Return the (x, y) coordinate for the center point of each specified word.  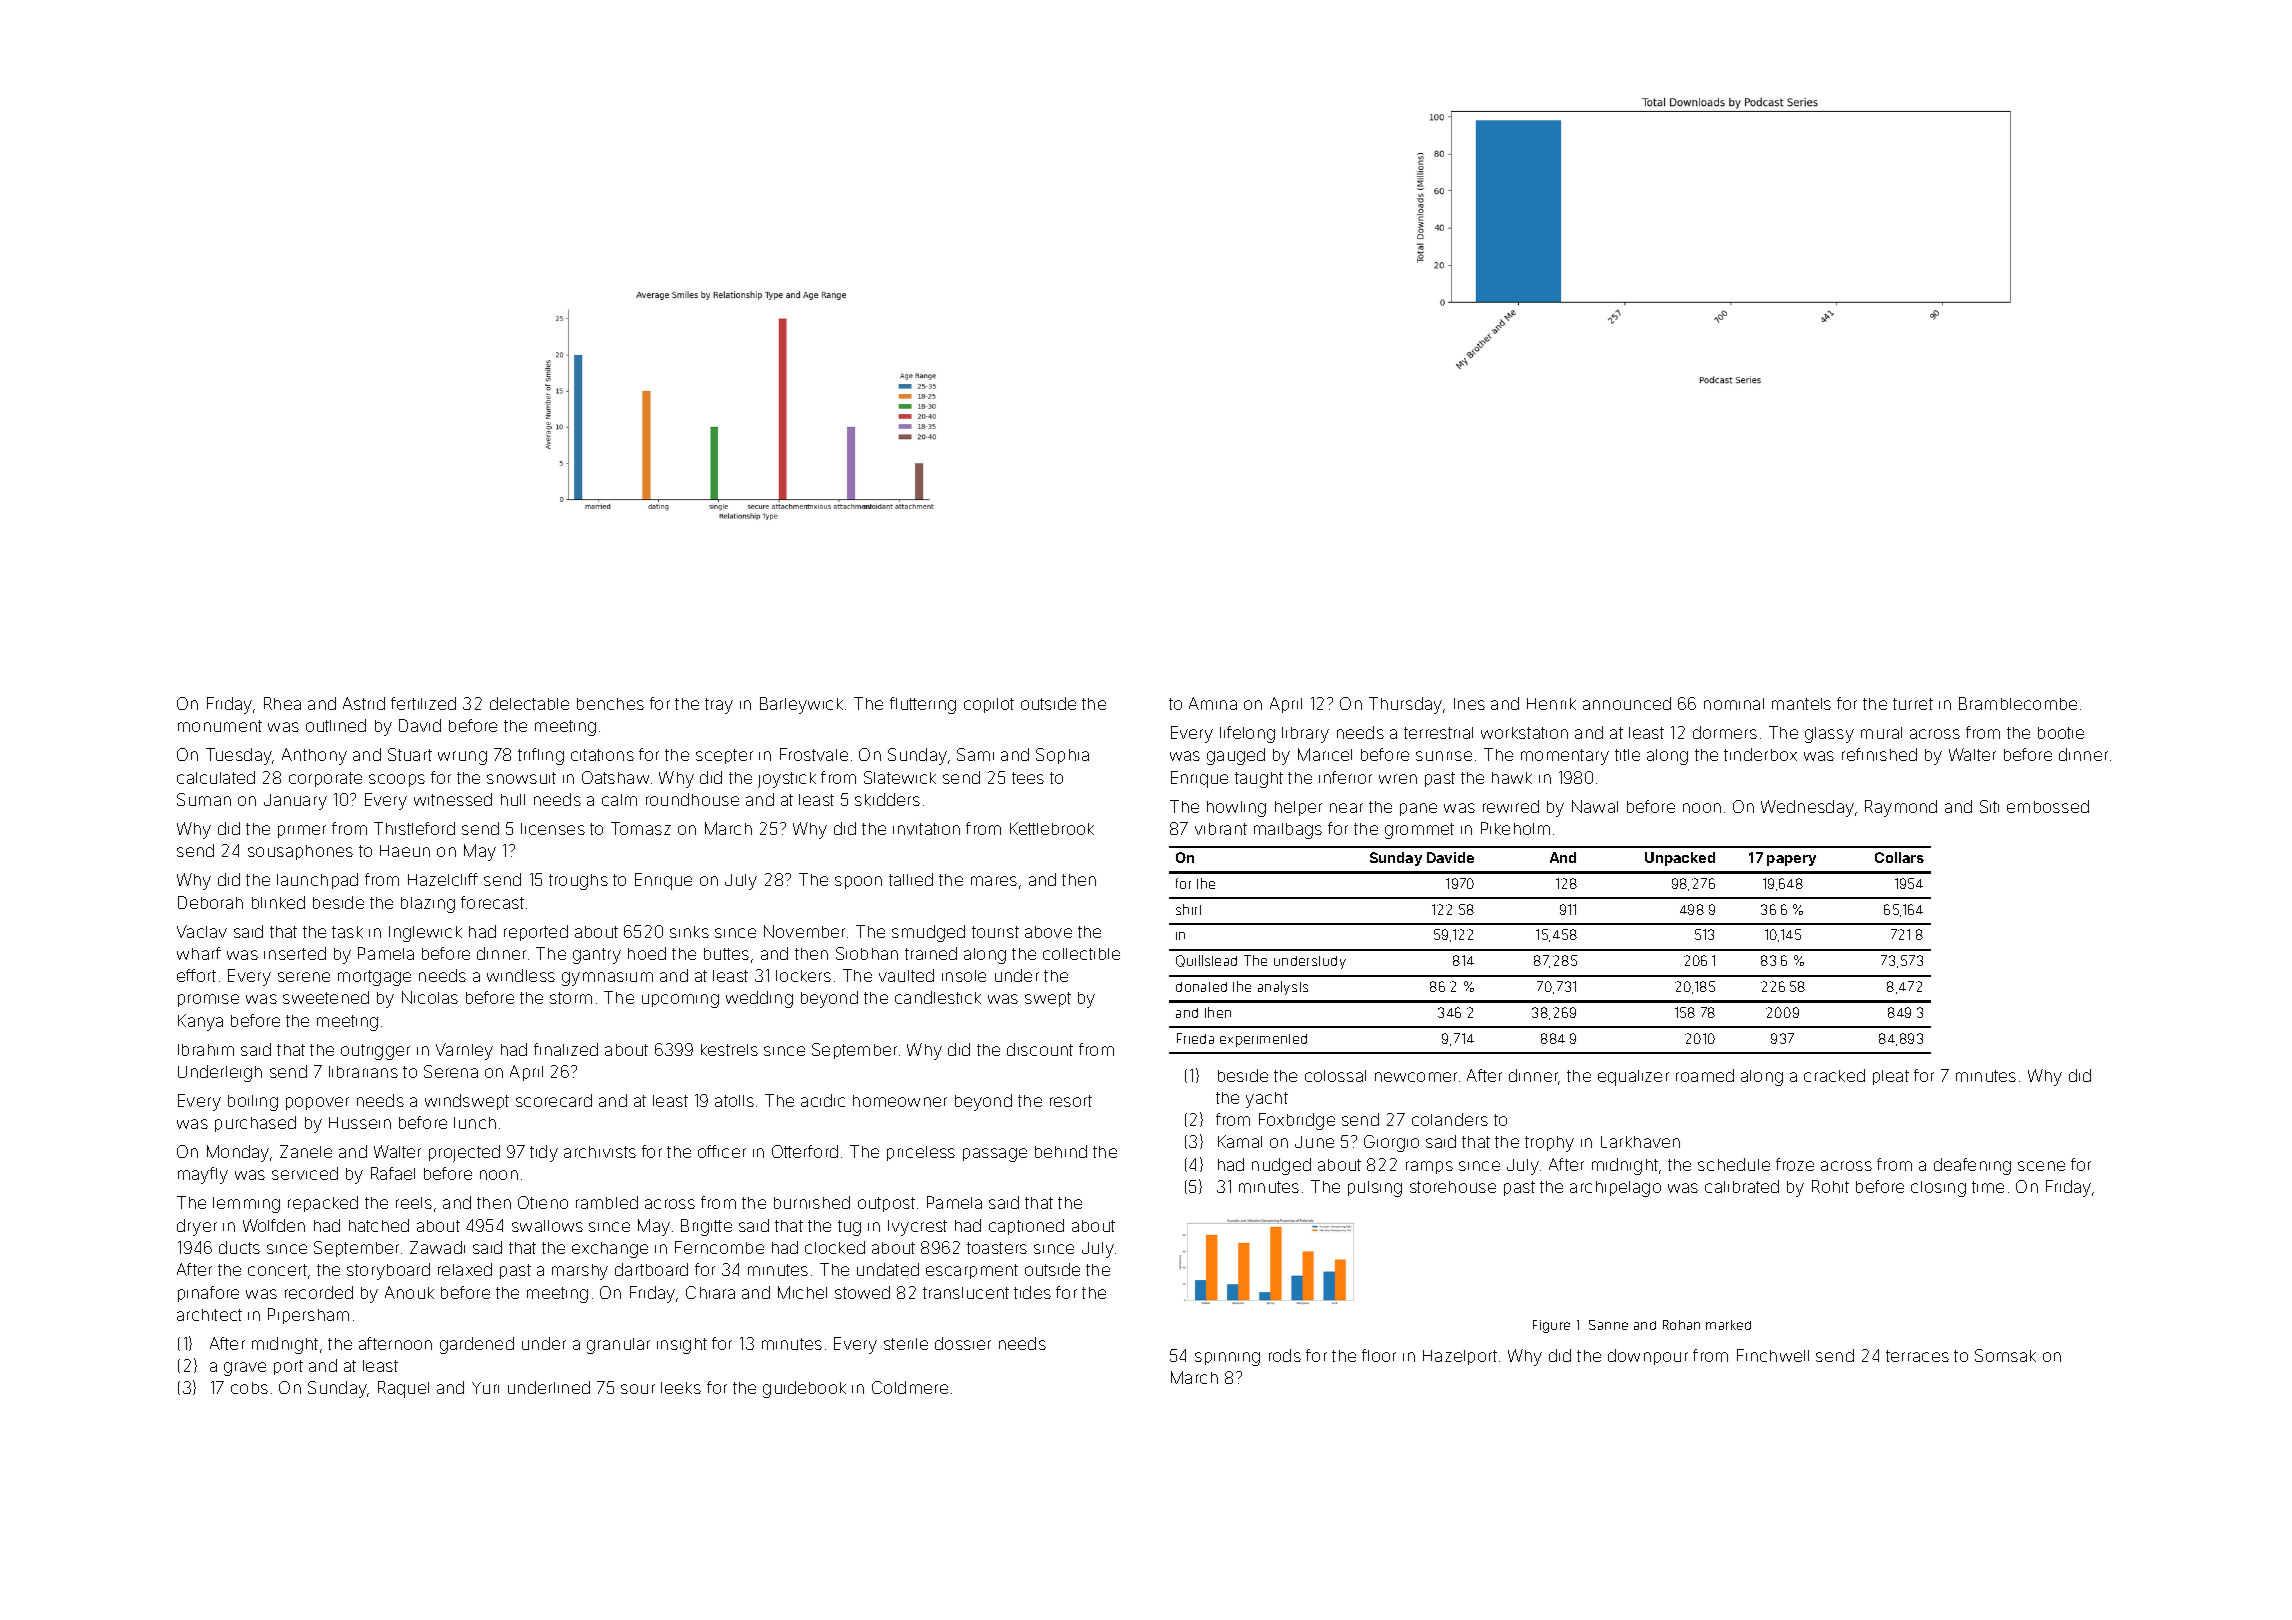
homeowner (900, 1101)
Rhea (282, 703)
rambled (607, 1202)
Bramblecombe (2018, 703)
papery (1791, 860)
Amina (1213, 703)
